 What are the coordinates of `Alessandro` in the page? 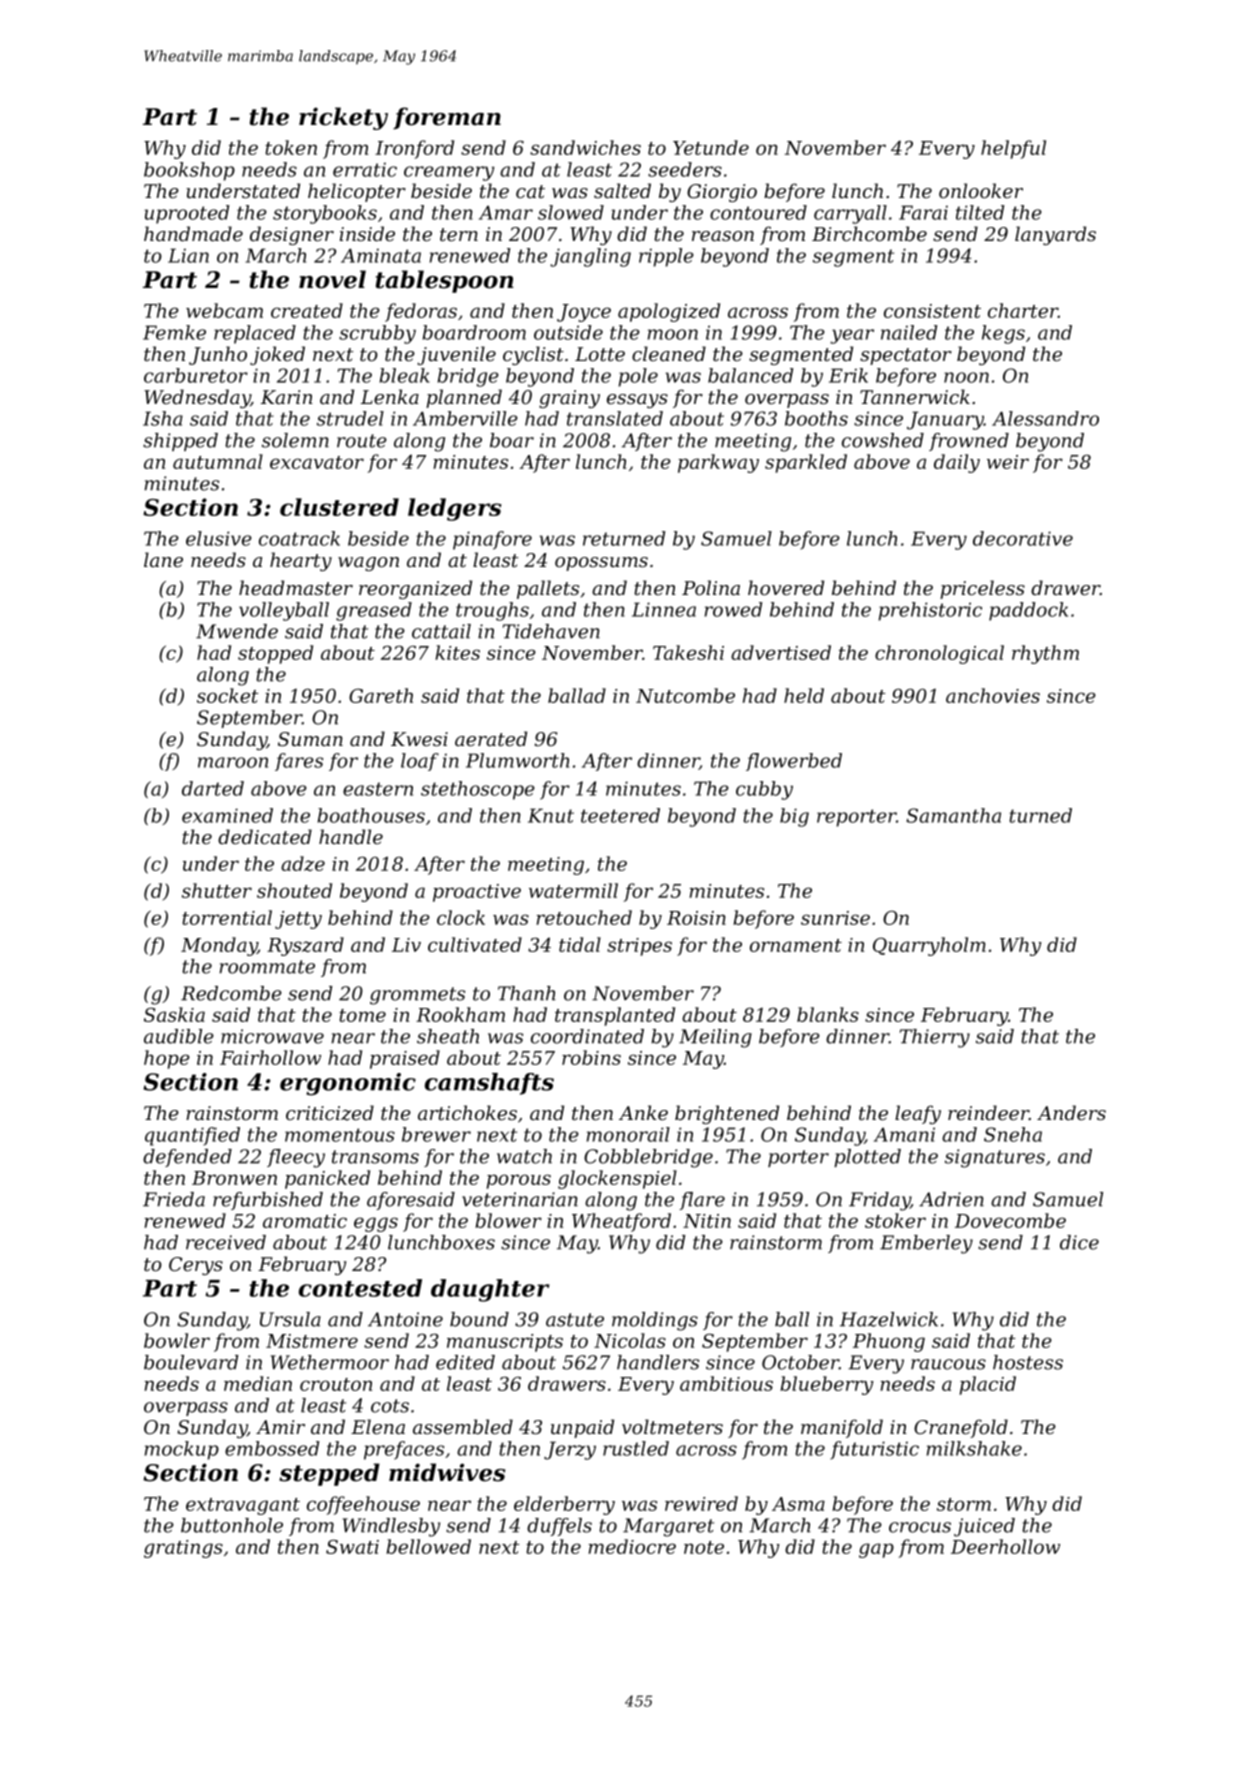 It's located at (1045, 418).
